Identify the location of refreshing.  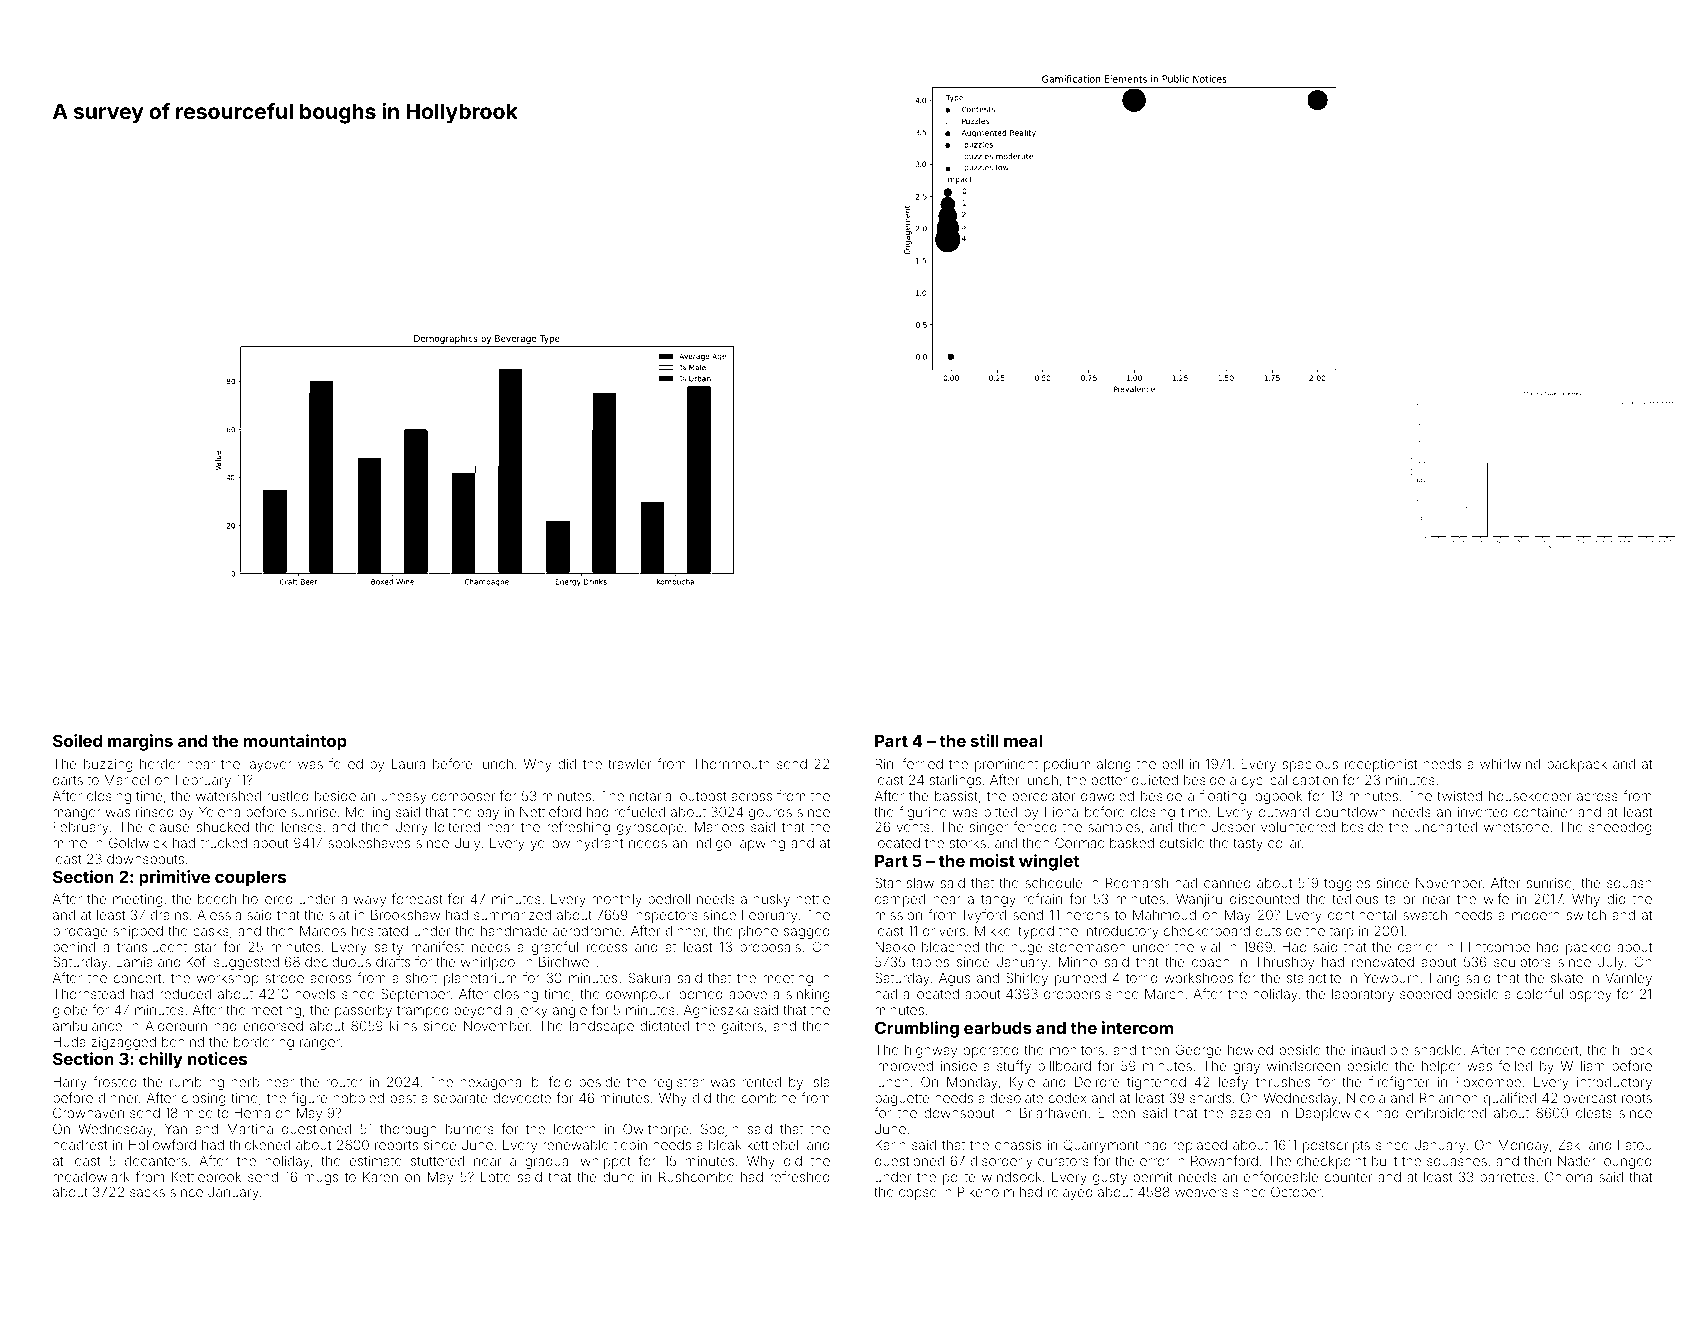
(578, 828).
